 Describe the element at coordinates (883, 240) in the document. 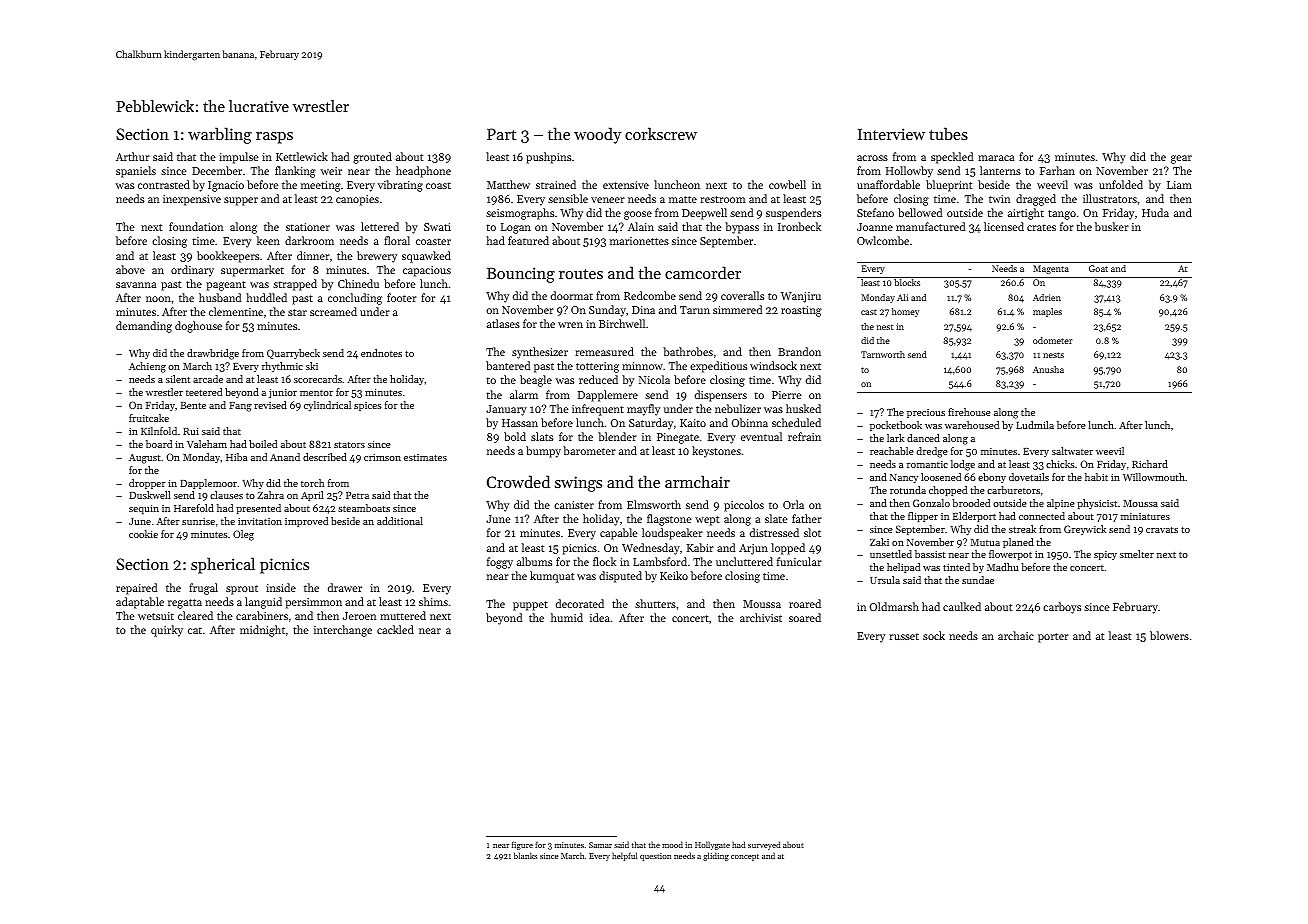

I see `Owlcombe` at that location.
